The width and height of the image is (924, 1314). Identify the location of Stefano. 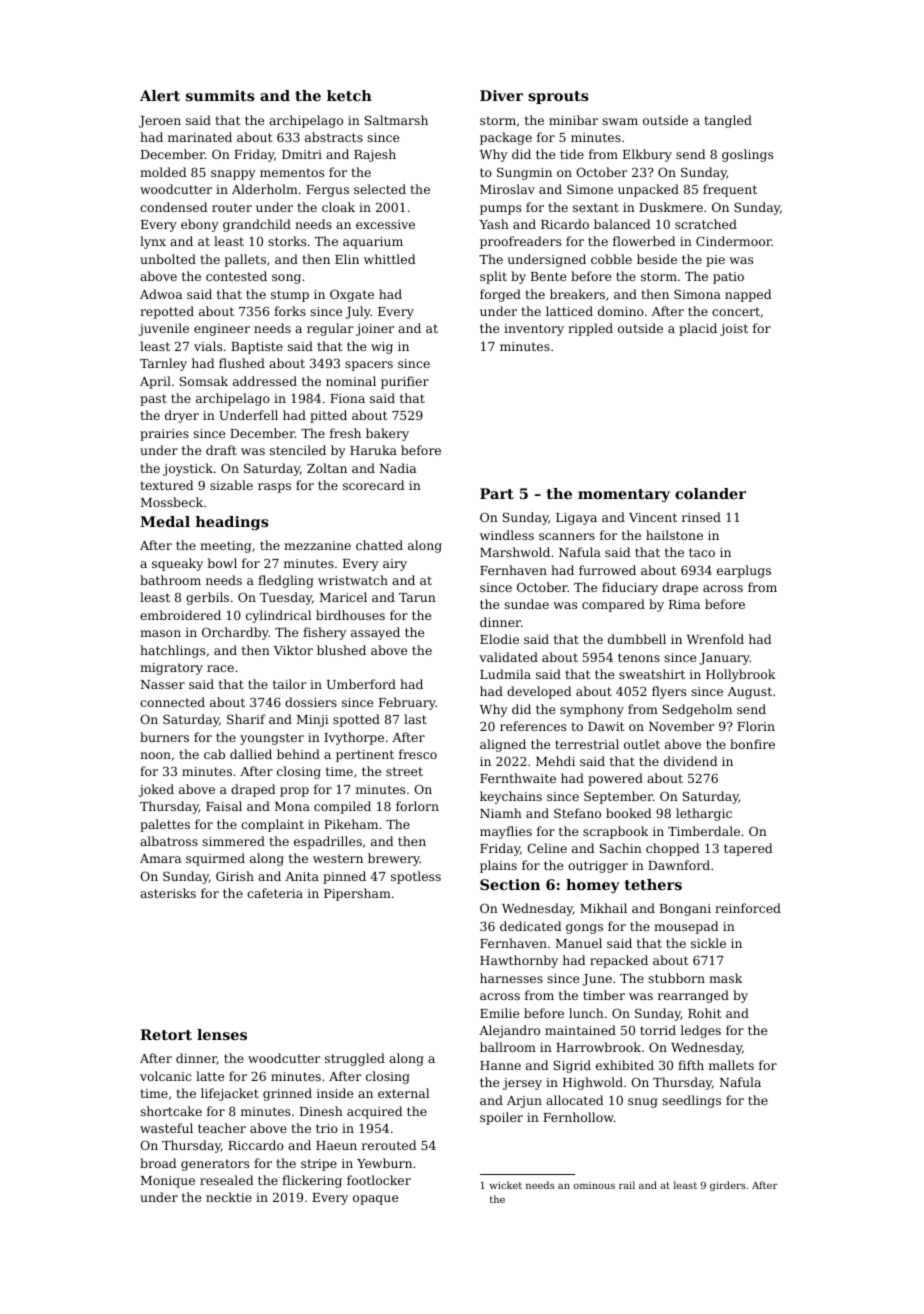
(577, 813).
